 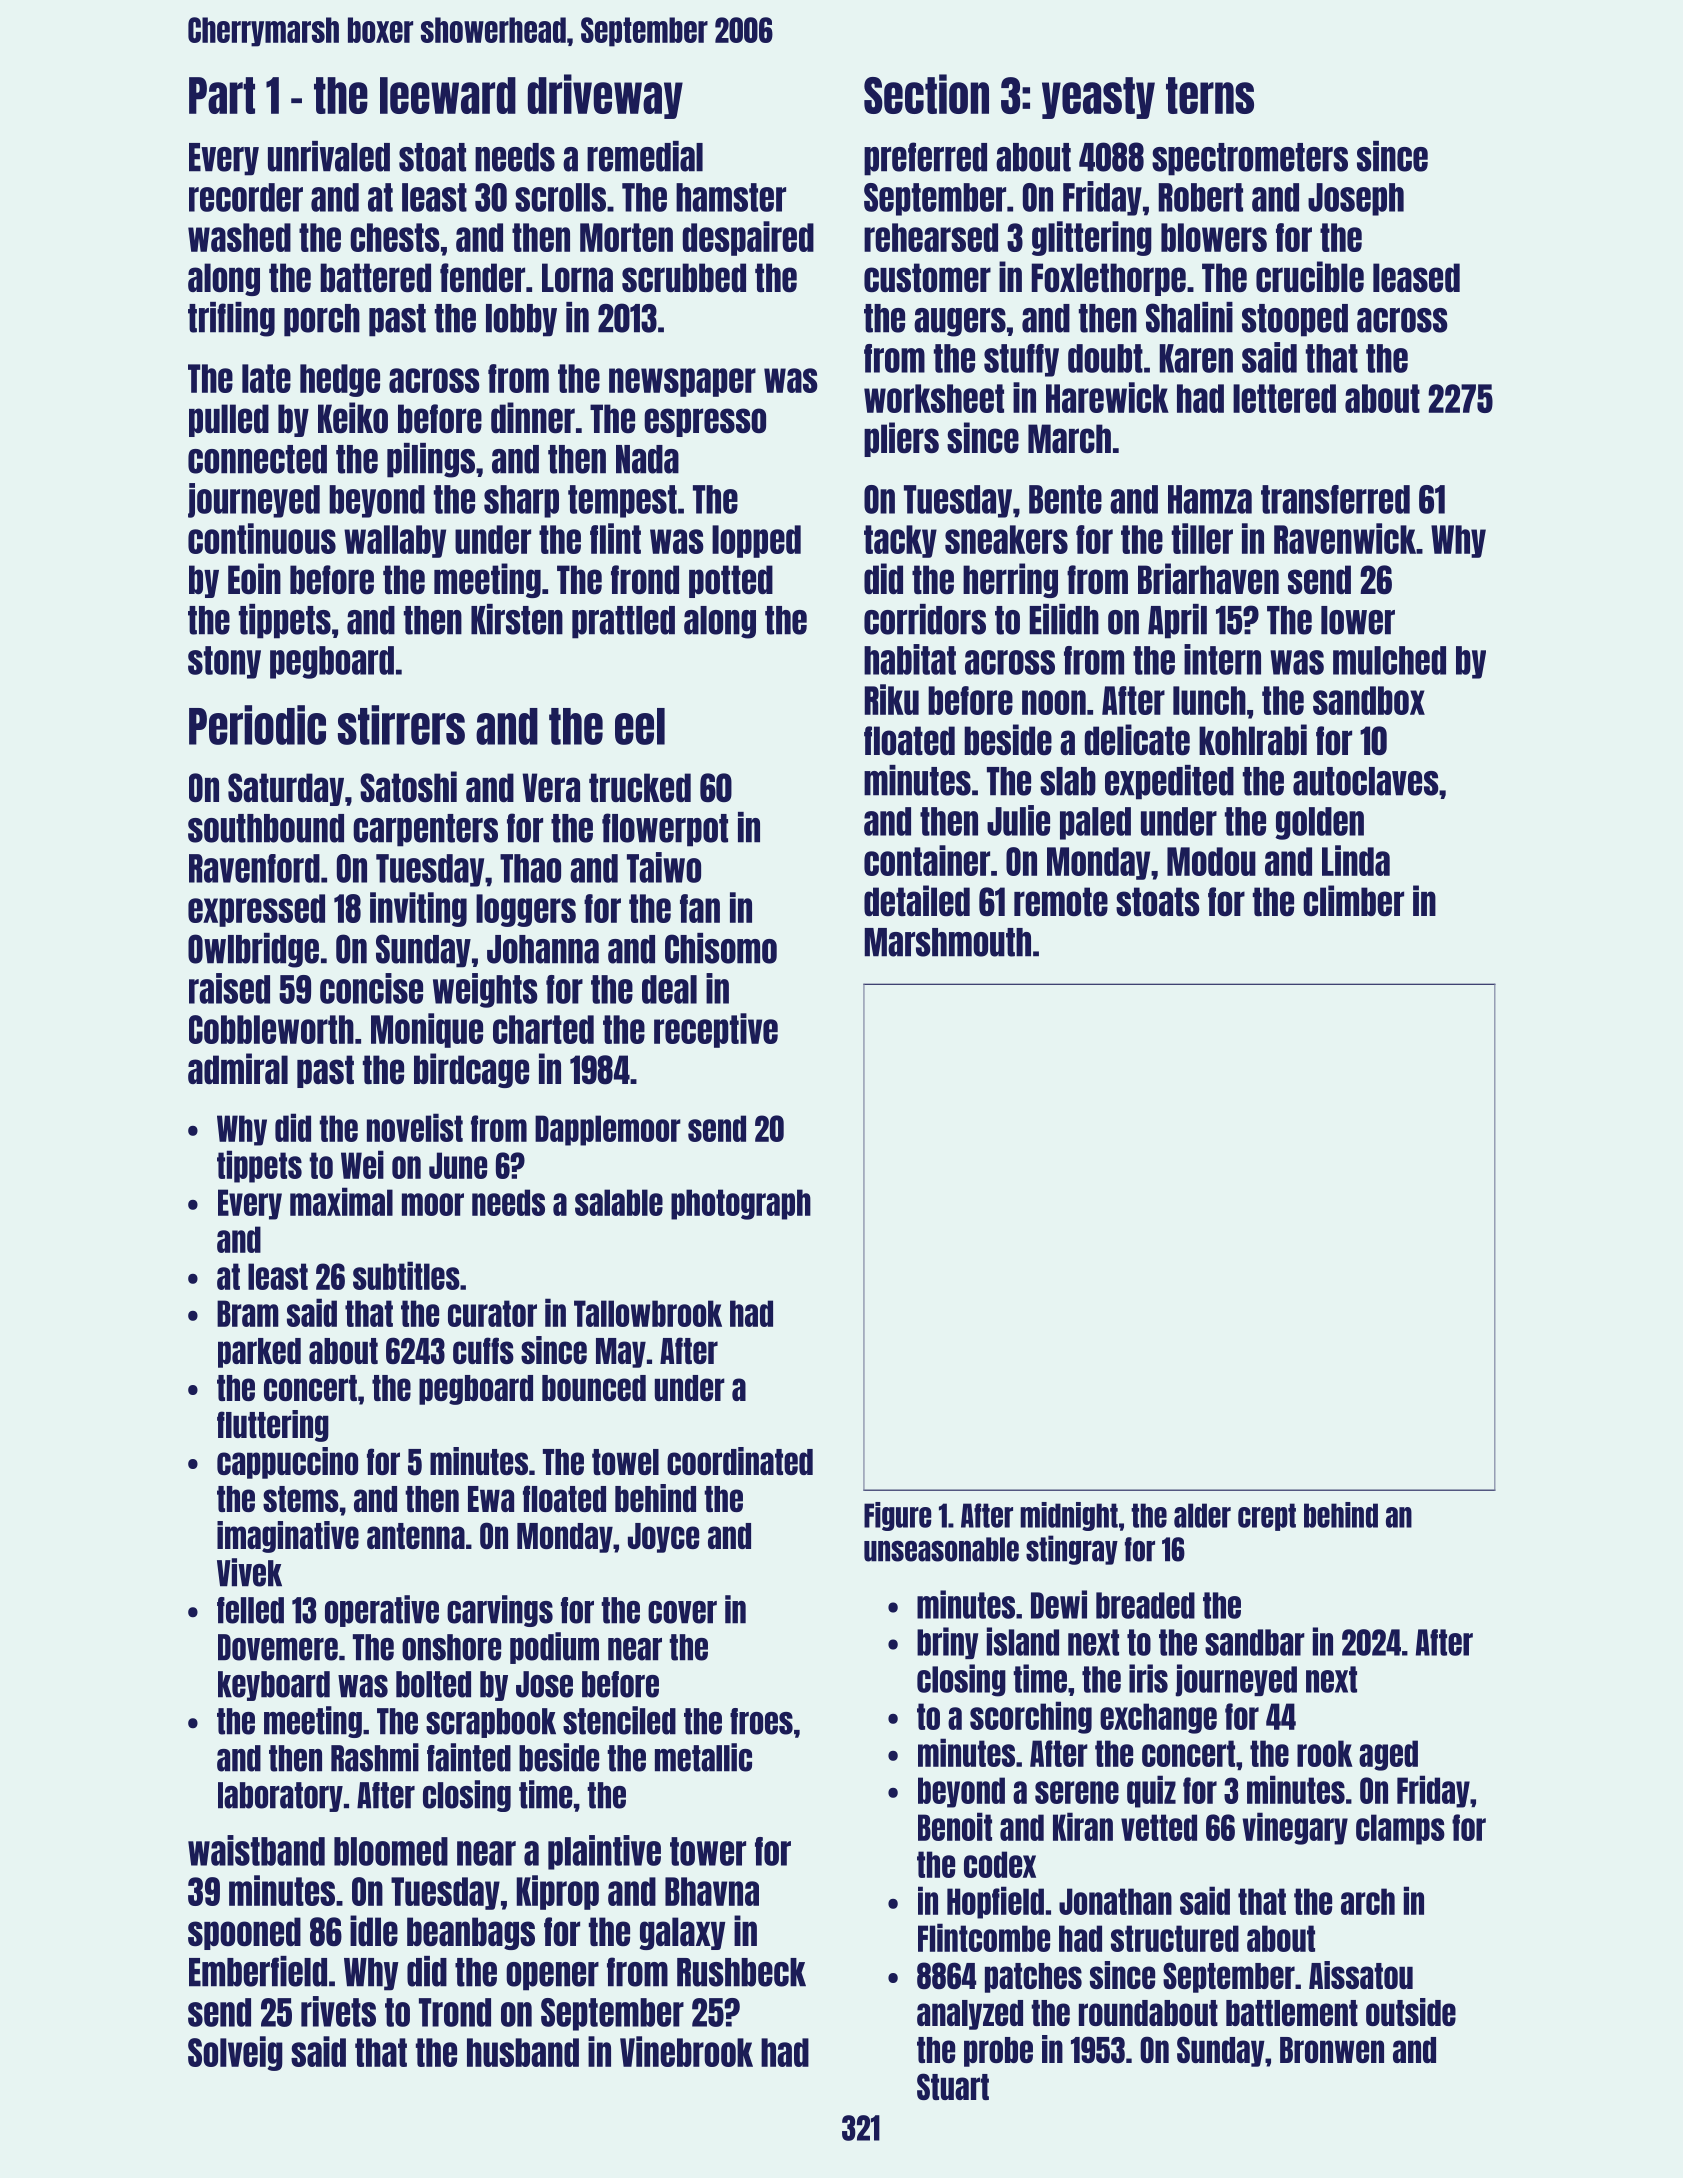 I want to click on scrubbed, so click(x=684, y=278).
